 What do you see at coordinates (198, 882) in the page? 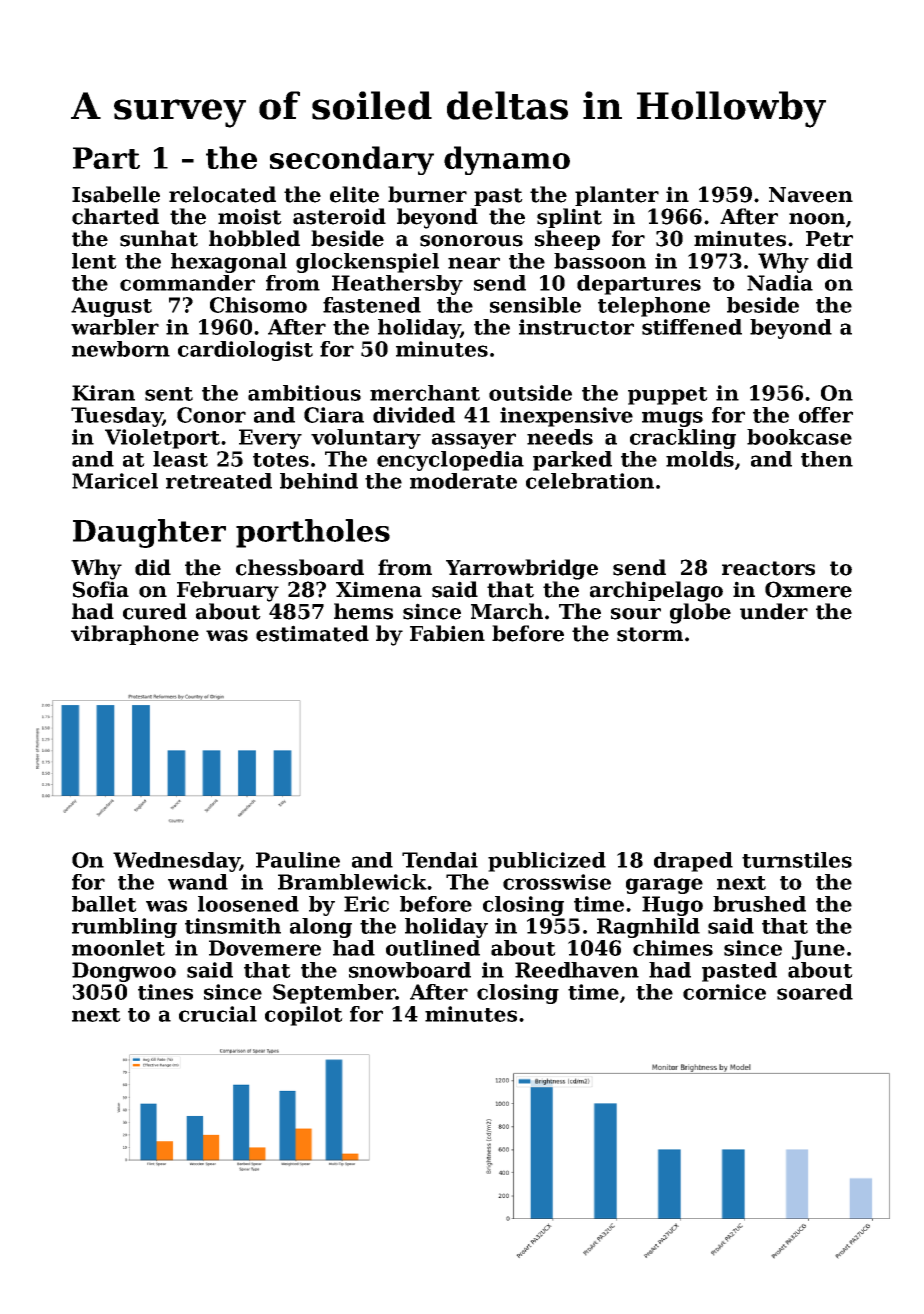
I see `wand` at bounding box center [198, 882].
